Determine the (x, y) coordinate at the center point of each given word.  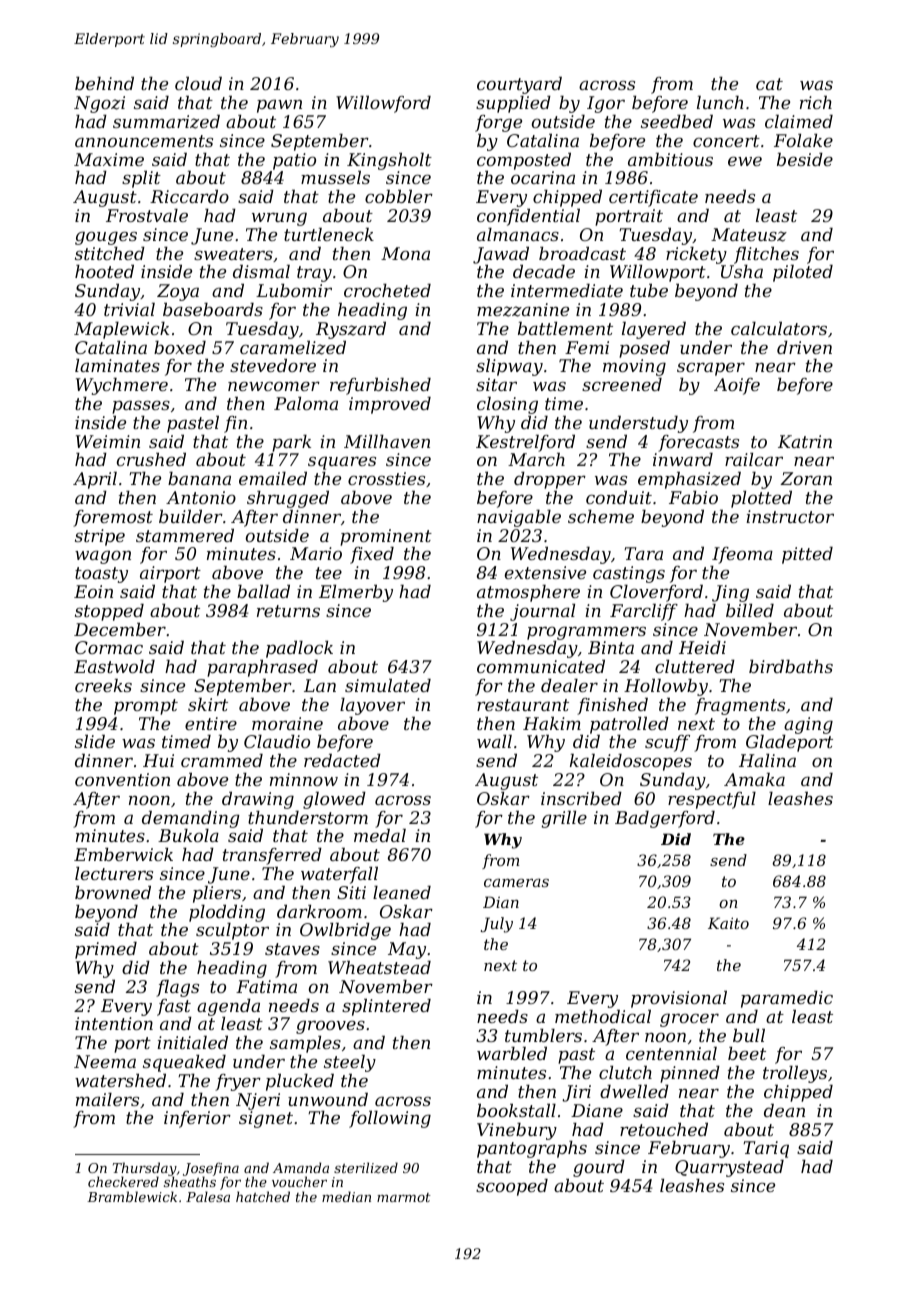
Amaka (754, 779)
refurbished (380, 386)
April (95, 480)
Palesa (208, 1197)
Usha (742, 271)
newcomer (274, 386)
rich (816, 102)
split (141, 179)
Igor (606, 104)
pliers (217, 894)
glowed (334, 800)
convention (122, 779)
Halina (767, 760)
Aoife (737, 386)
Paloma (306, 403)
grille (564, 819)
